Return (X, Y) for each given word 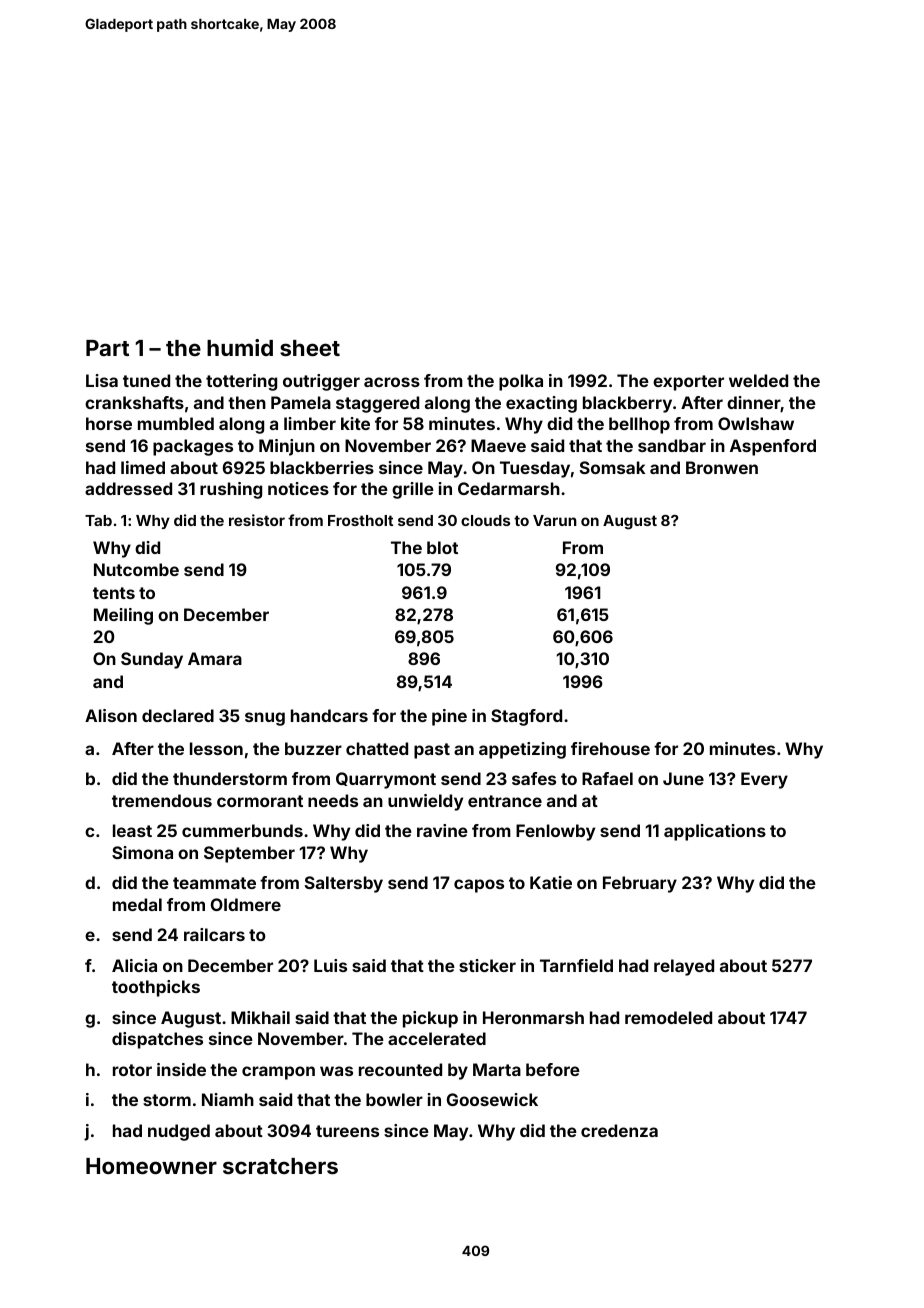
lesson (216, 748)
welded (758, 380)
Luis (330, 965)
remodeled (668, 1017)
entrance (505, 801)
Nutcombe (136, 569)
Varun (555, 520)
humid (240, 347)
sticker (487, 965)
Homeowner (151, 1166)
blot (442, 547)
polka (521, 382)
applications (715, 832)
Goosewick (492, 1099)
